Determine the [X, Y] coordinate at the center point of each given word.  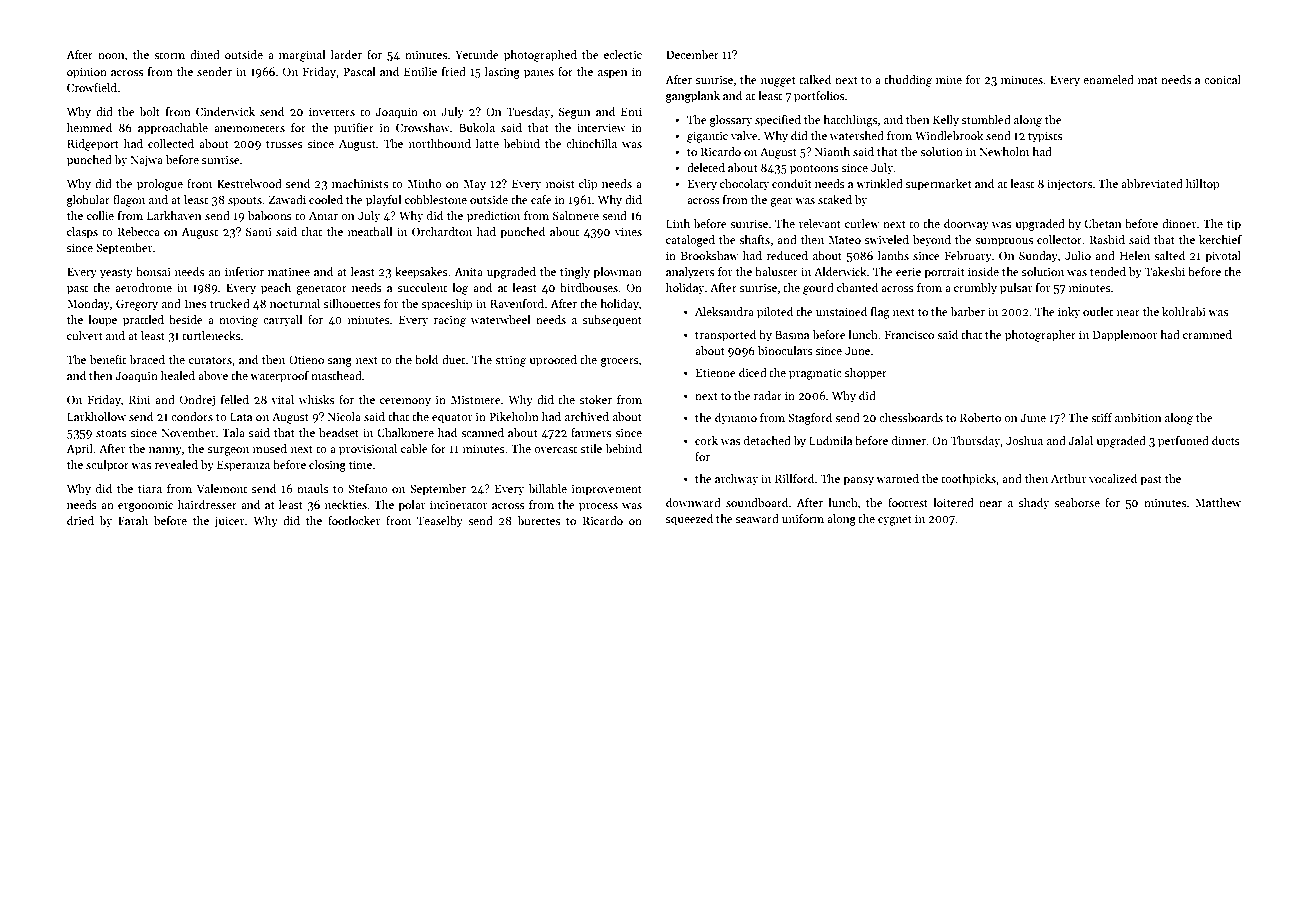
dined [205, 54]
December [692, 54]
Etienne [716, 372]
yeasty [116, 274]
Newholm [1004, 151]
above [213, 375]
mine [949, 79]
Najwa [146, 161]
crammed [1207, 334]
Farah [133, 520]
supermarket [939, 185]
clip [588, 185]
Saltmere [576, 215]
